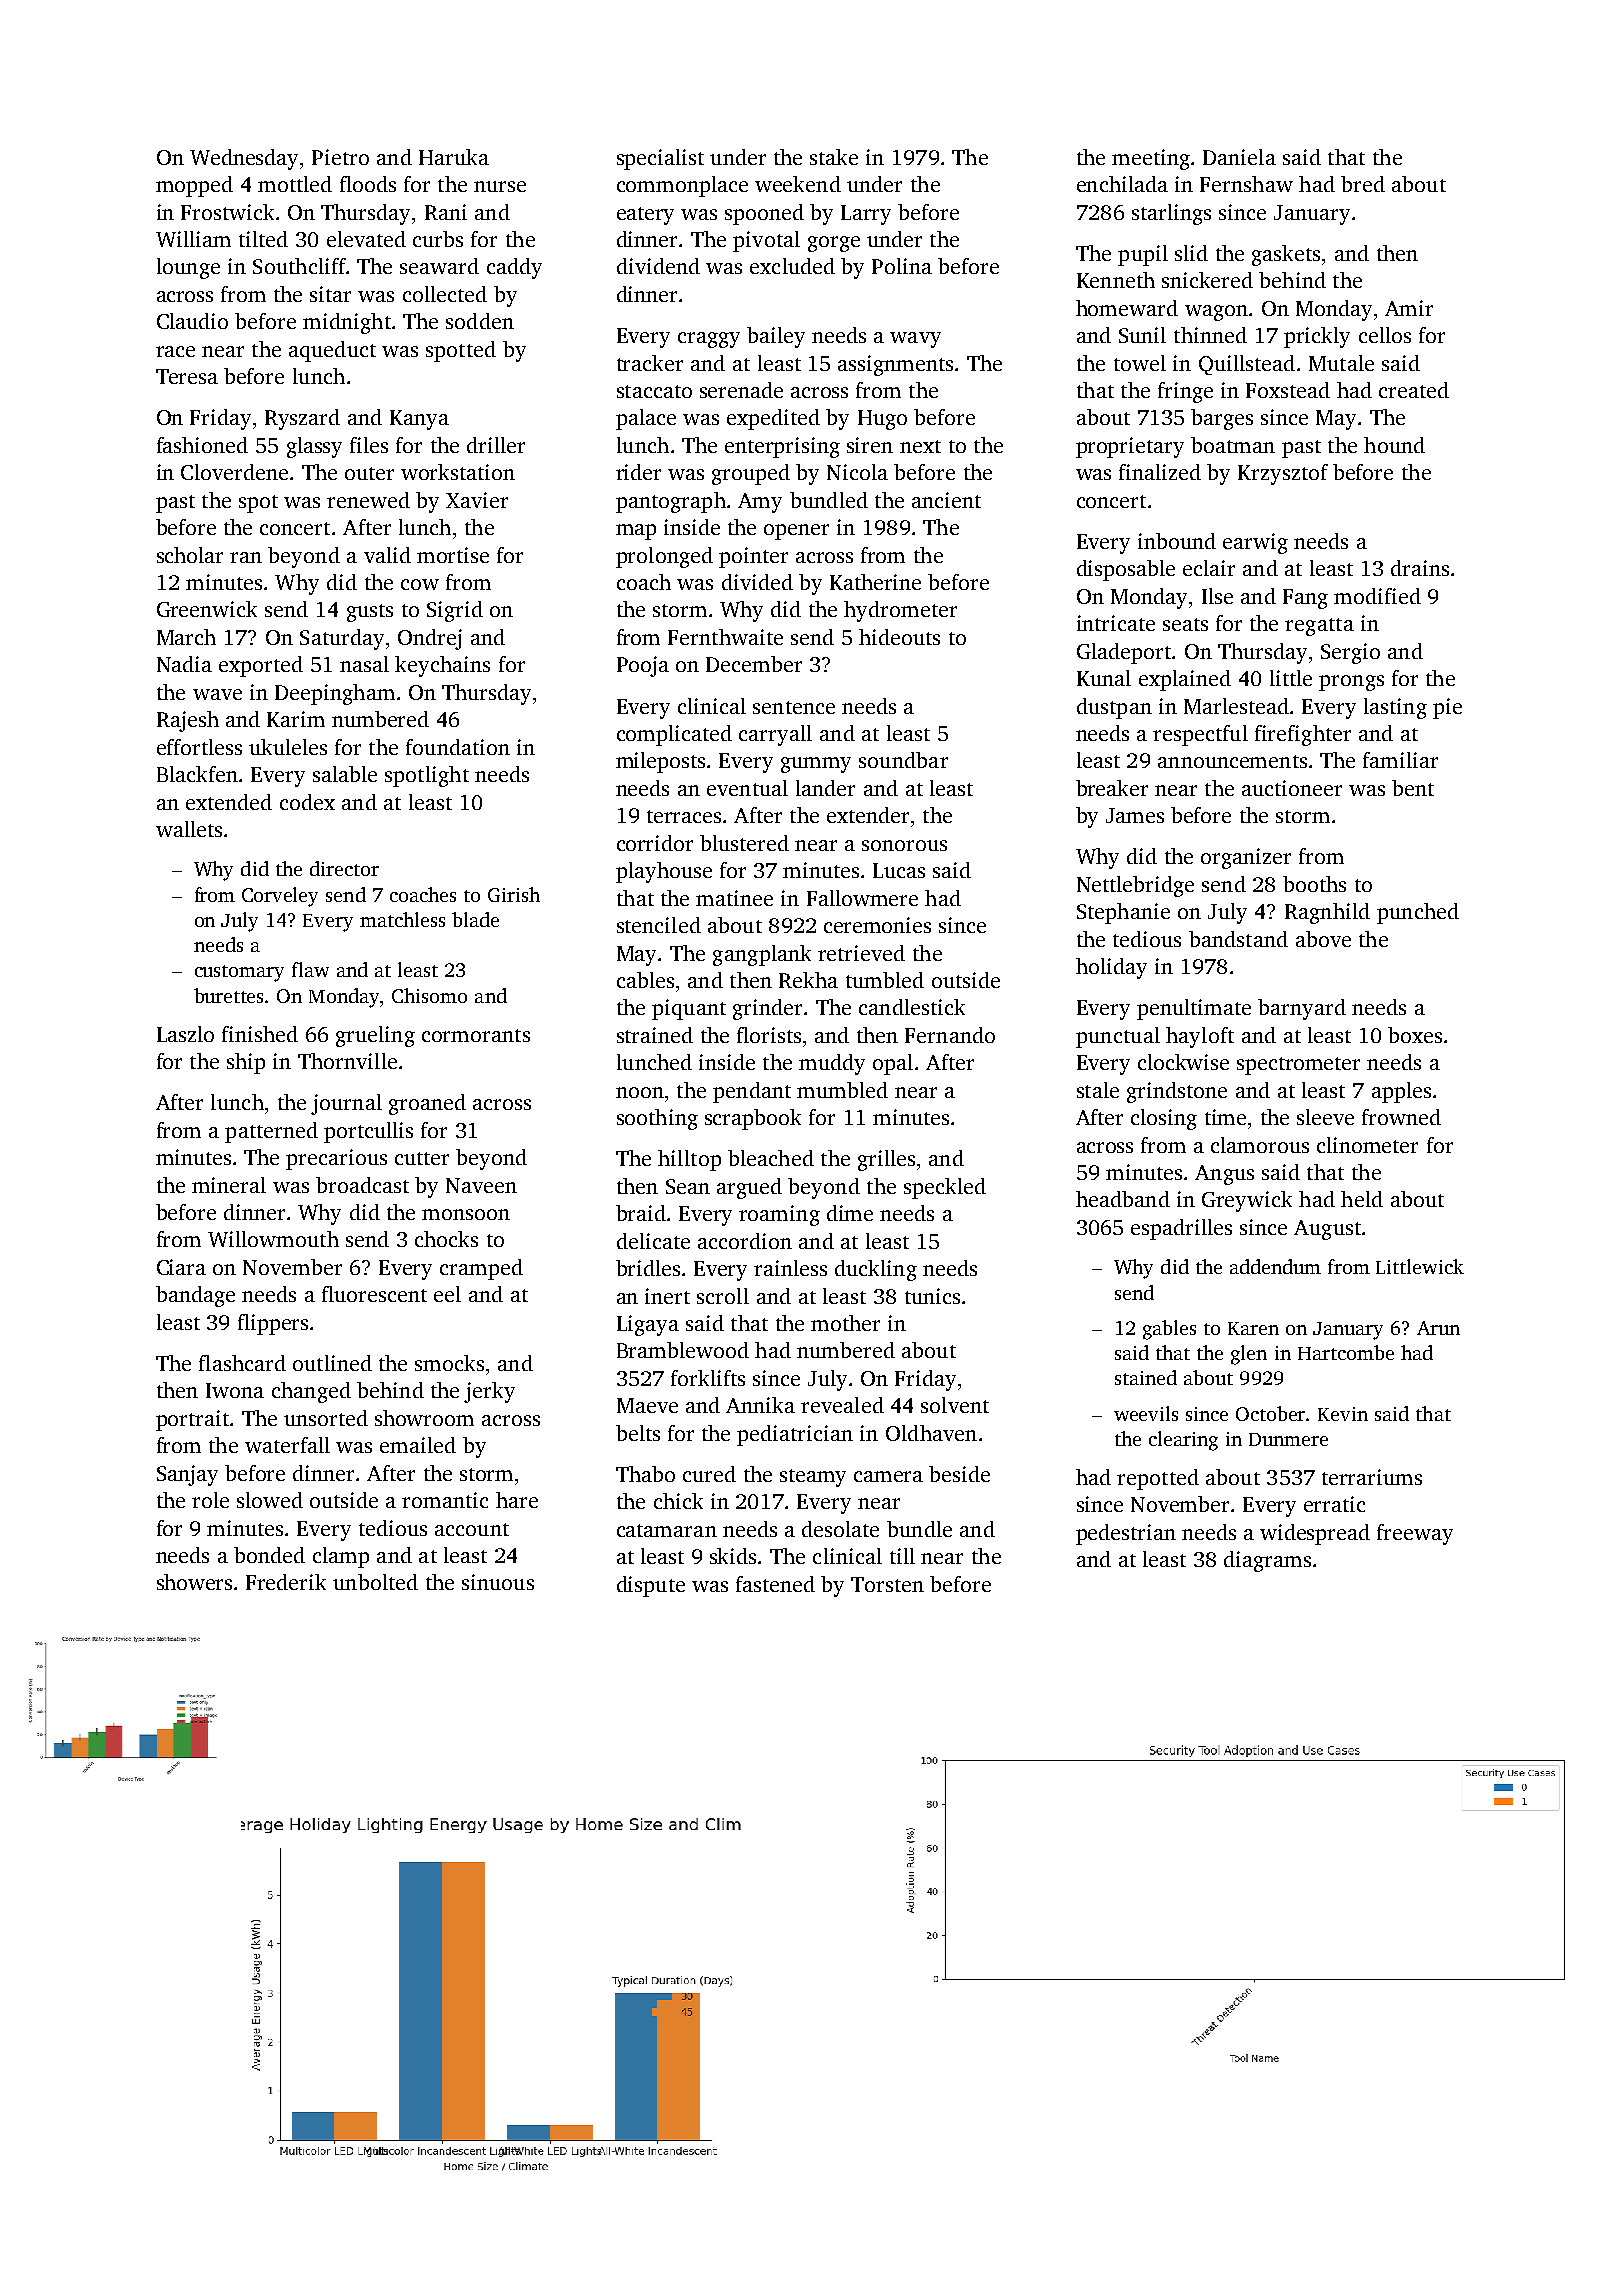 The image size is (1620, 2292). I want to click on Haruka, so click(454, 157).
